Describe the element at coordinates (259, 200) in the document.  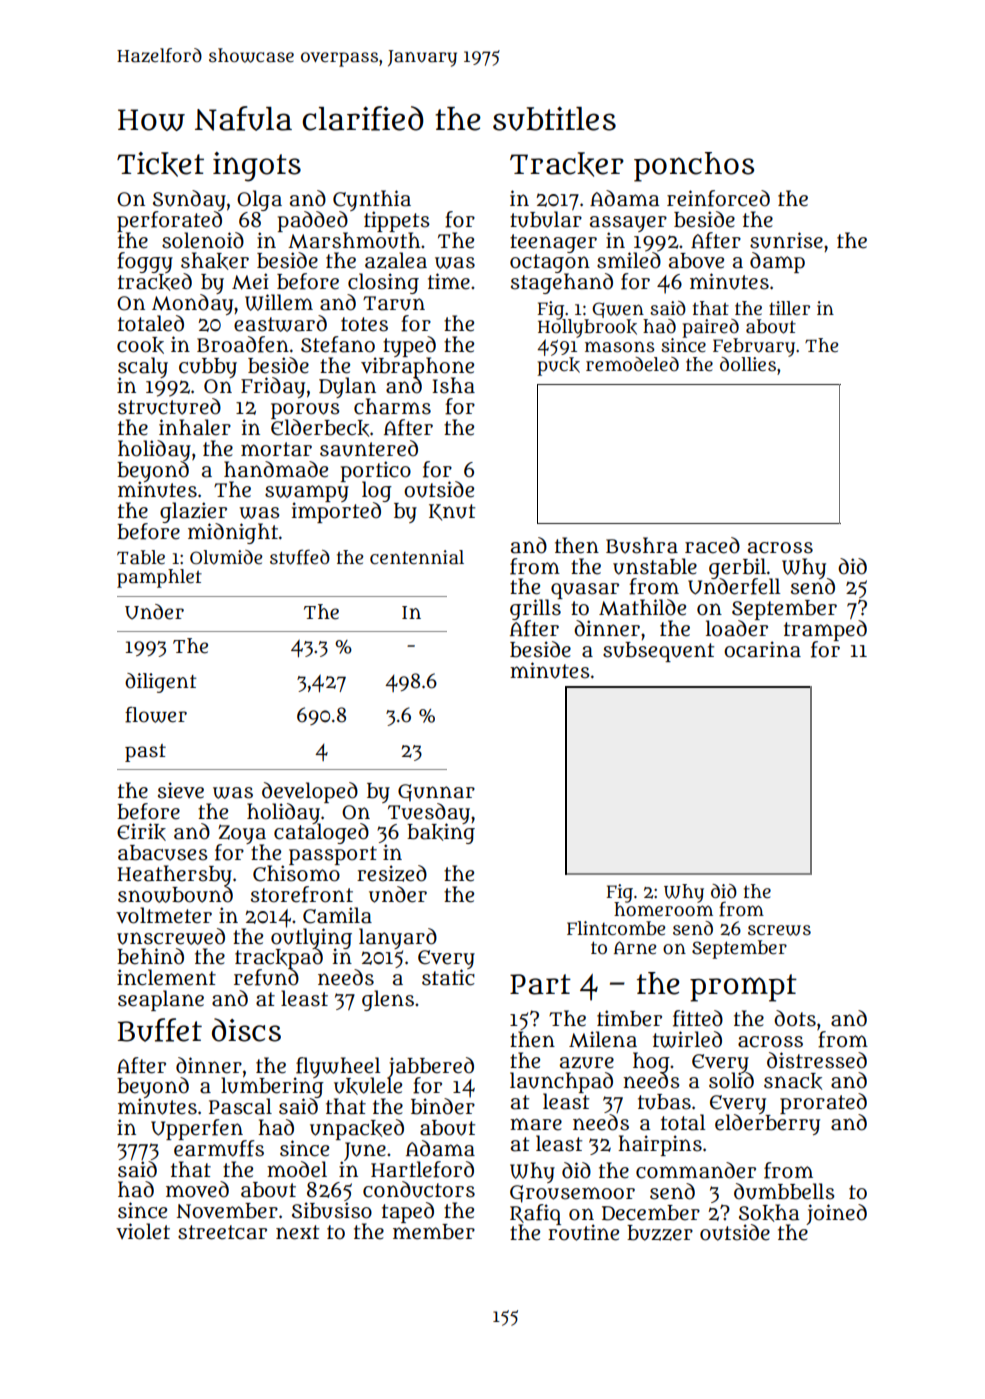
I see `Olga` at that location.
